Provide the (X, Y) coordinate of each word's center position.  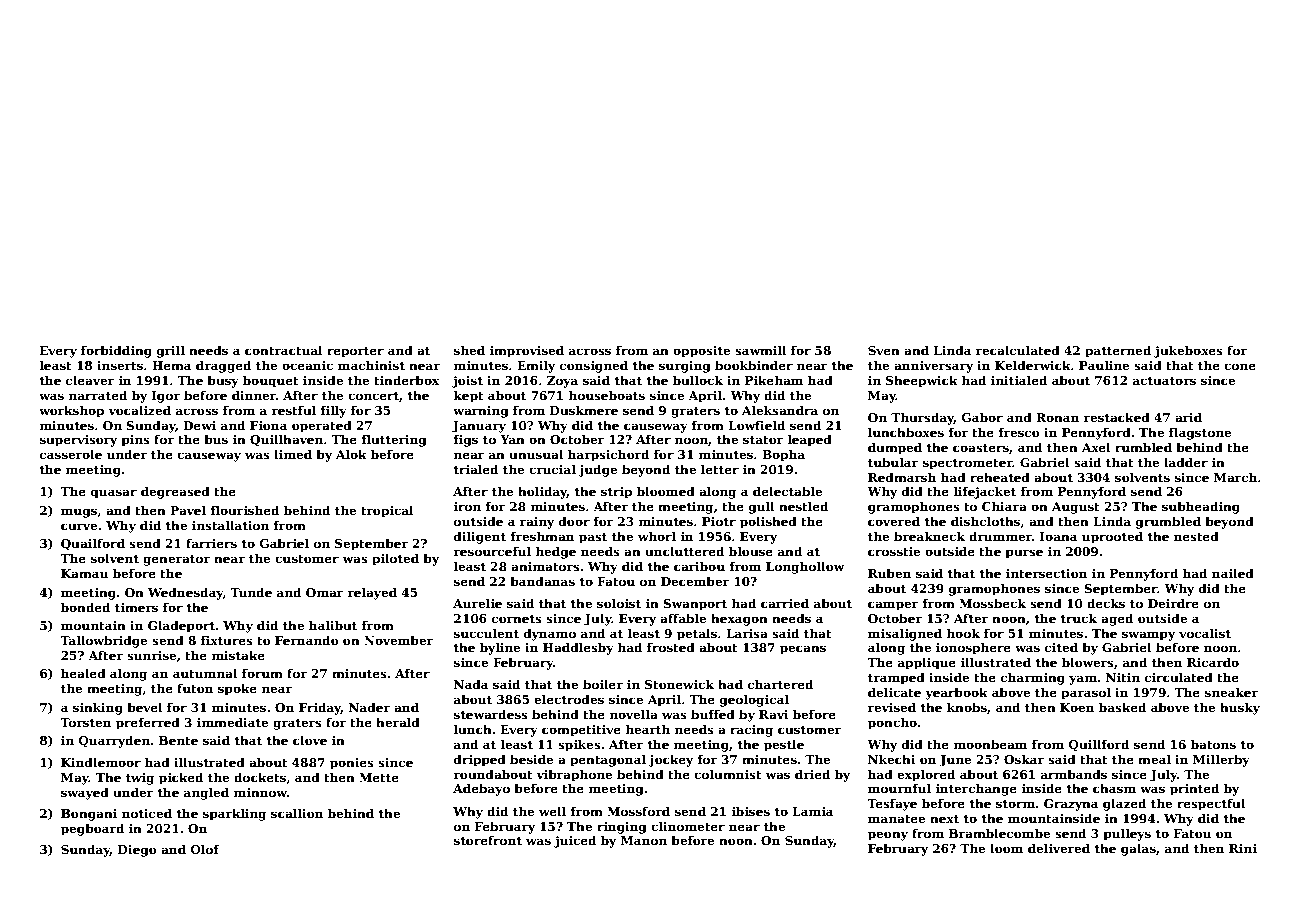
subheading (1201, 507)
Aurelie (477, 603)
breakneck (929, 536)
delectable (787, 491)
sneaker (1231, 692)
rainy (537, 523)
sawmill (761, 350)
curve (79, 526)
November (398, 640)
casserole (71, 454)
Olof (205, 849)
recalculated (1018, 350)
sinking (98, 708)
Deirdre (1173, 603)
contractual (284, 350)
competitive (581, 731)
